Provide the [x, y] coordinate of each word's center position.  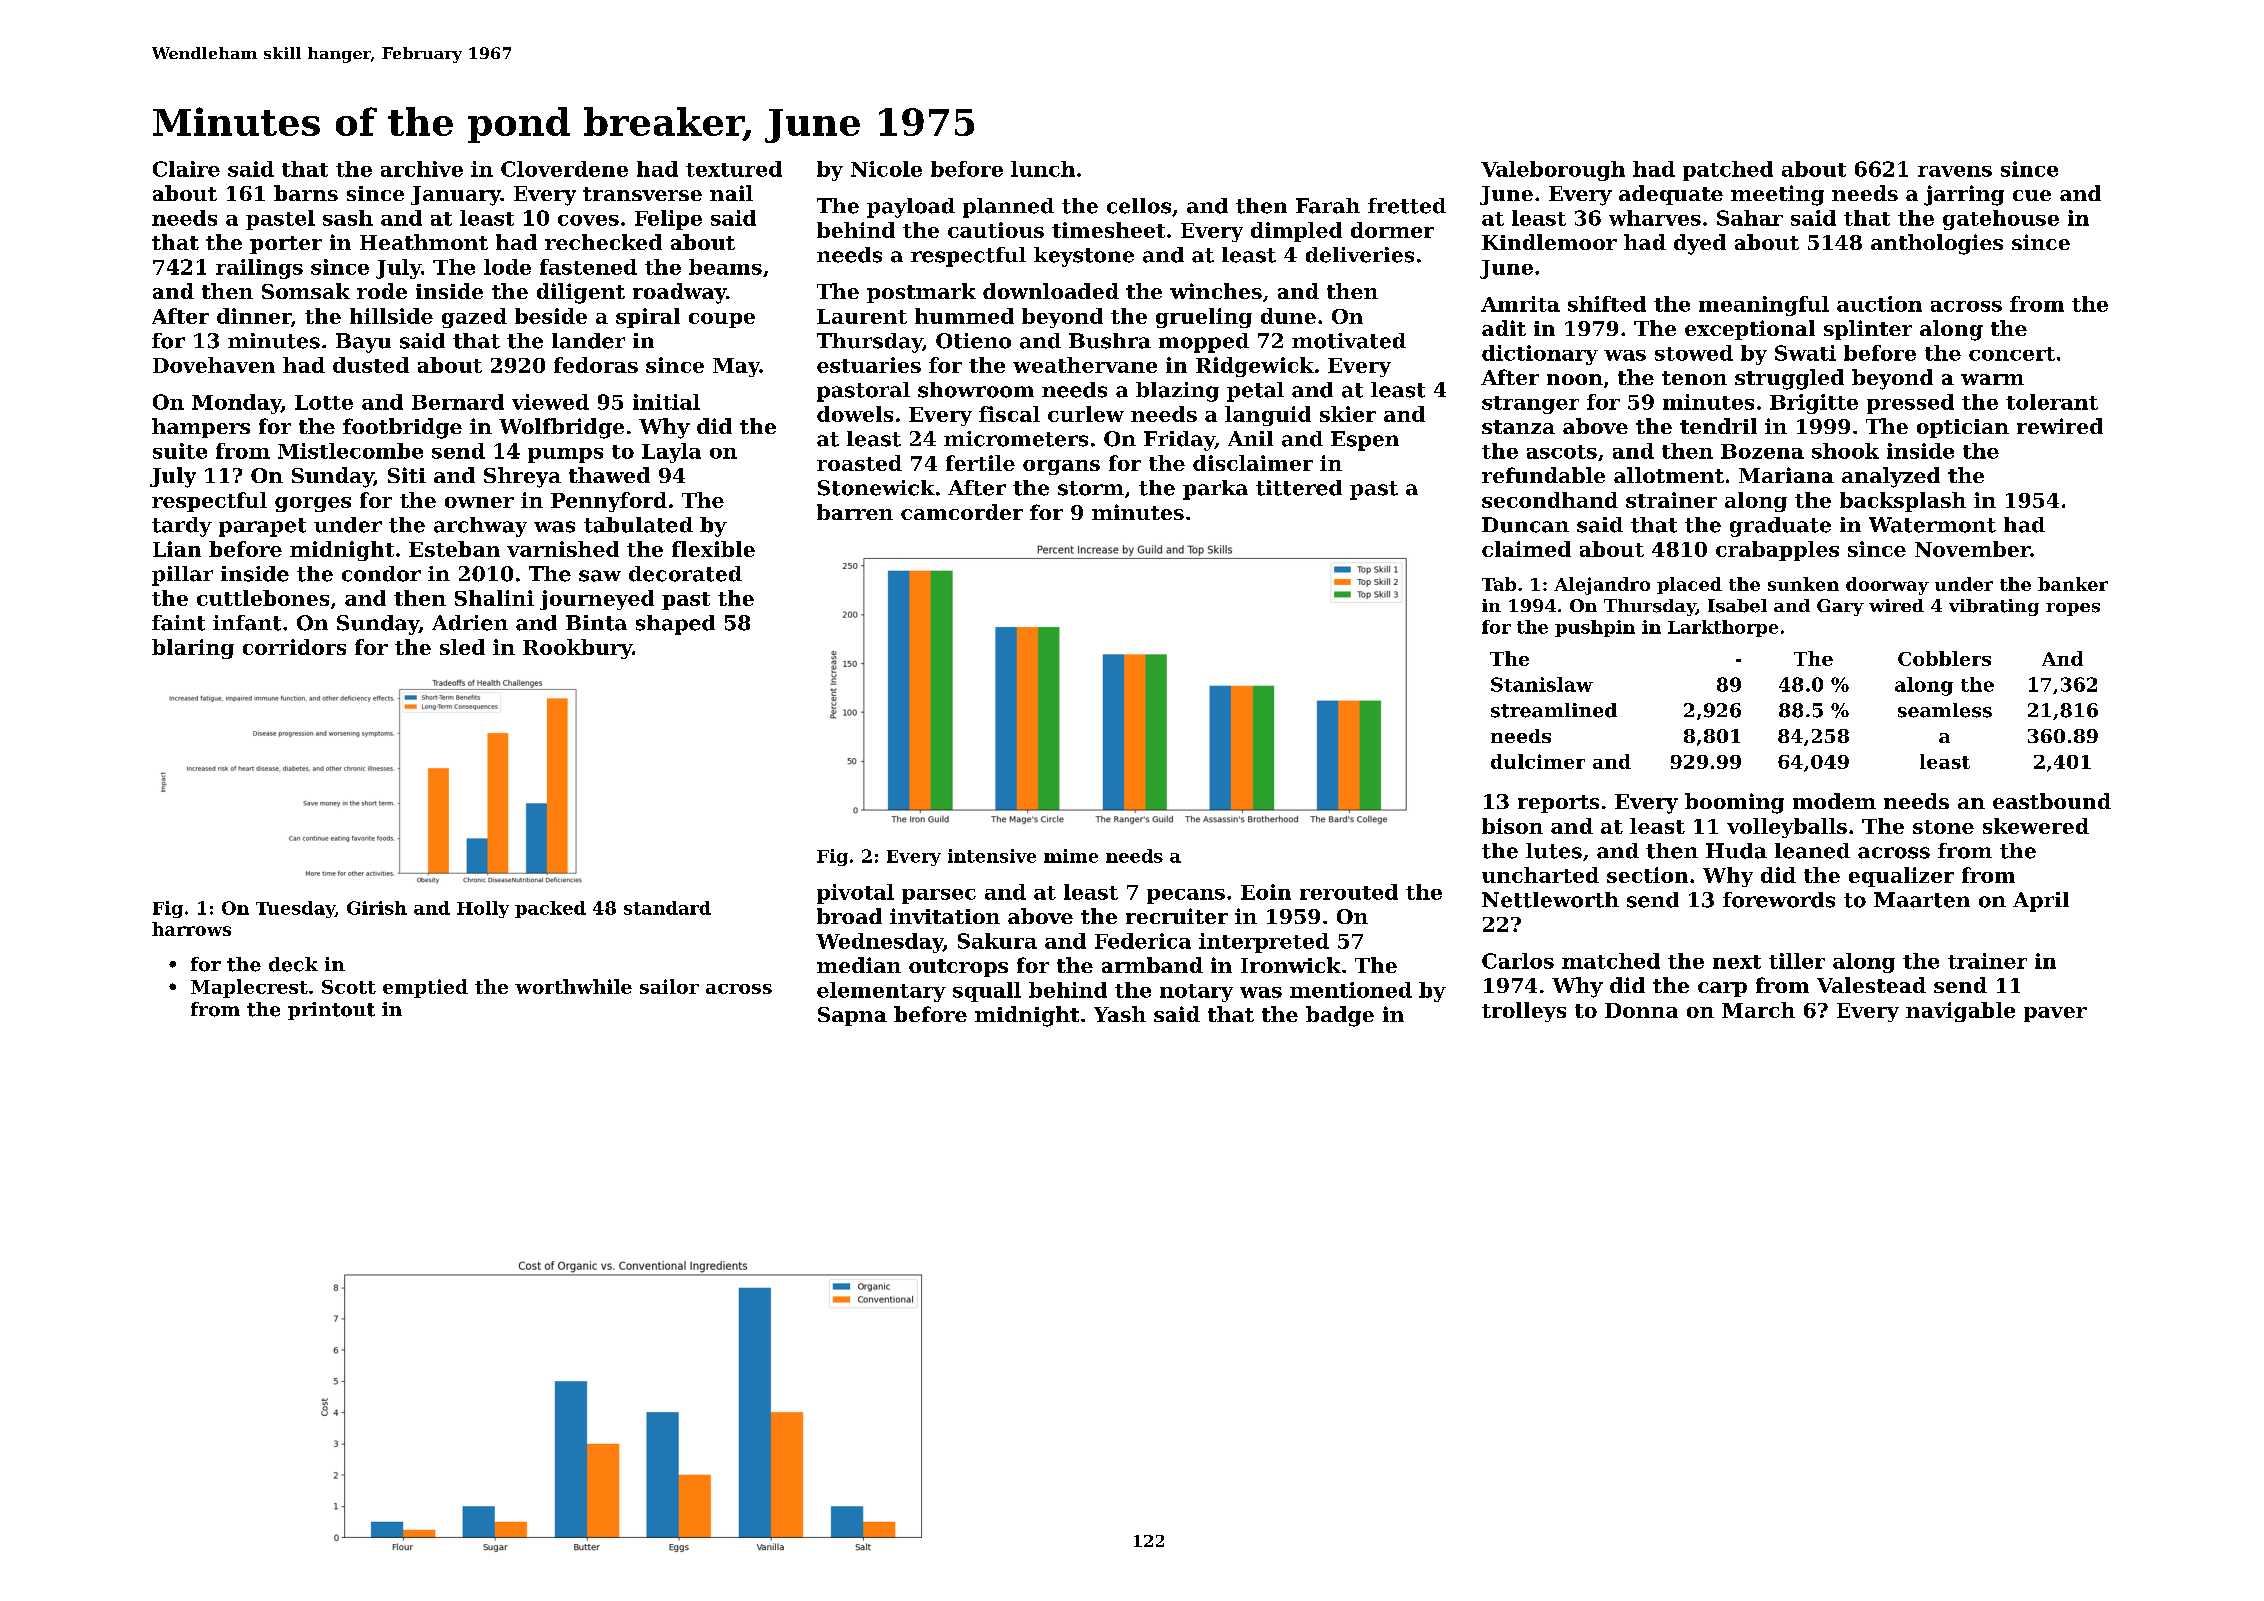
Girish [377, 908]
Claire [186, 169]
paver [2055, 1014]
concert [2012, 354]
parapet [262, 527]
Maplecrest [249, 988]
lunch [1043, 169]
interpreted [1264, 943]
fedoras [596, 365]
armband [1152, 965]
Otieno [973, 341]
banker [2073, 584]
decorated [685, 574]
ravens [1955, 171]
